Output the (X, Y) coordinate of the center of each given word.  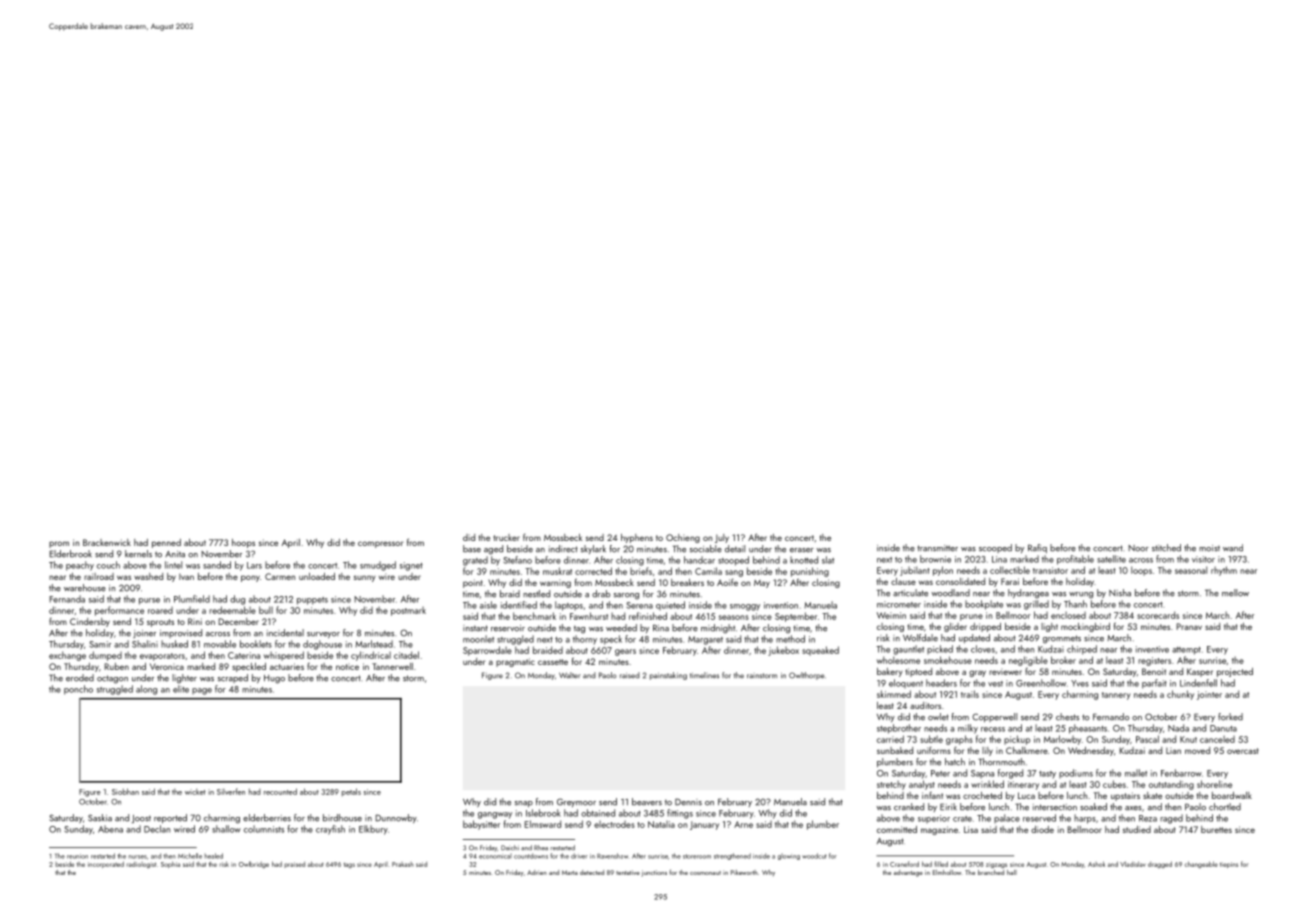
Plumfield (192, 599)
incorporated (106, 864)
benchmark (534, 616)
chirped (1082, 650)
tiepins (1229, 865)
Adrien (537, 872)
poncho (78, 690)
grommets (1062, 639)
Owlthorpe (806, 676)
